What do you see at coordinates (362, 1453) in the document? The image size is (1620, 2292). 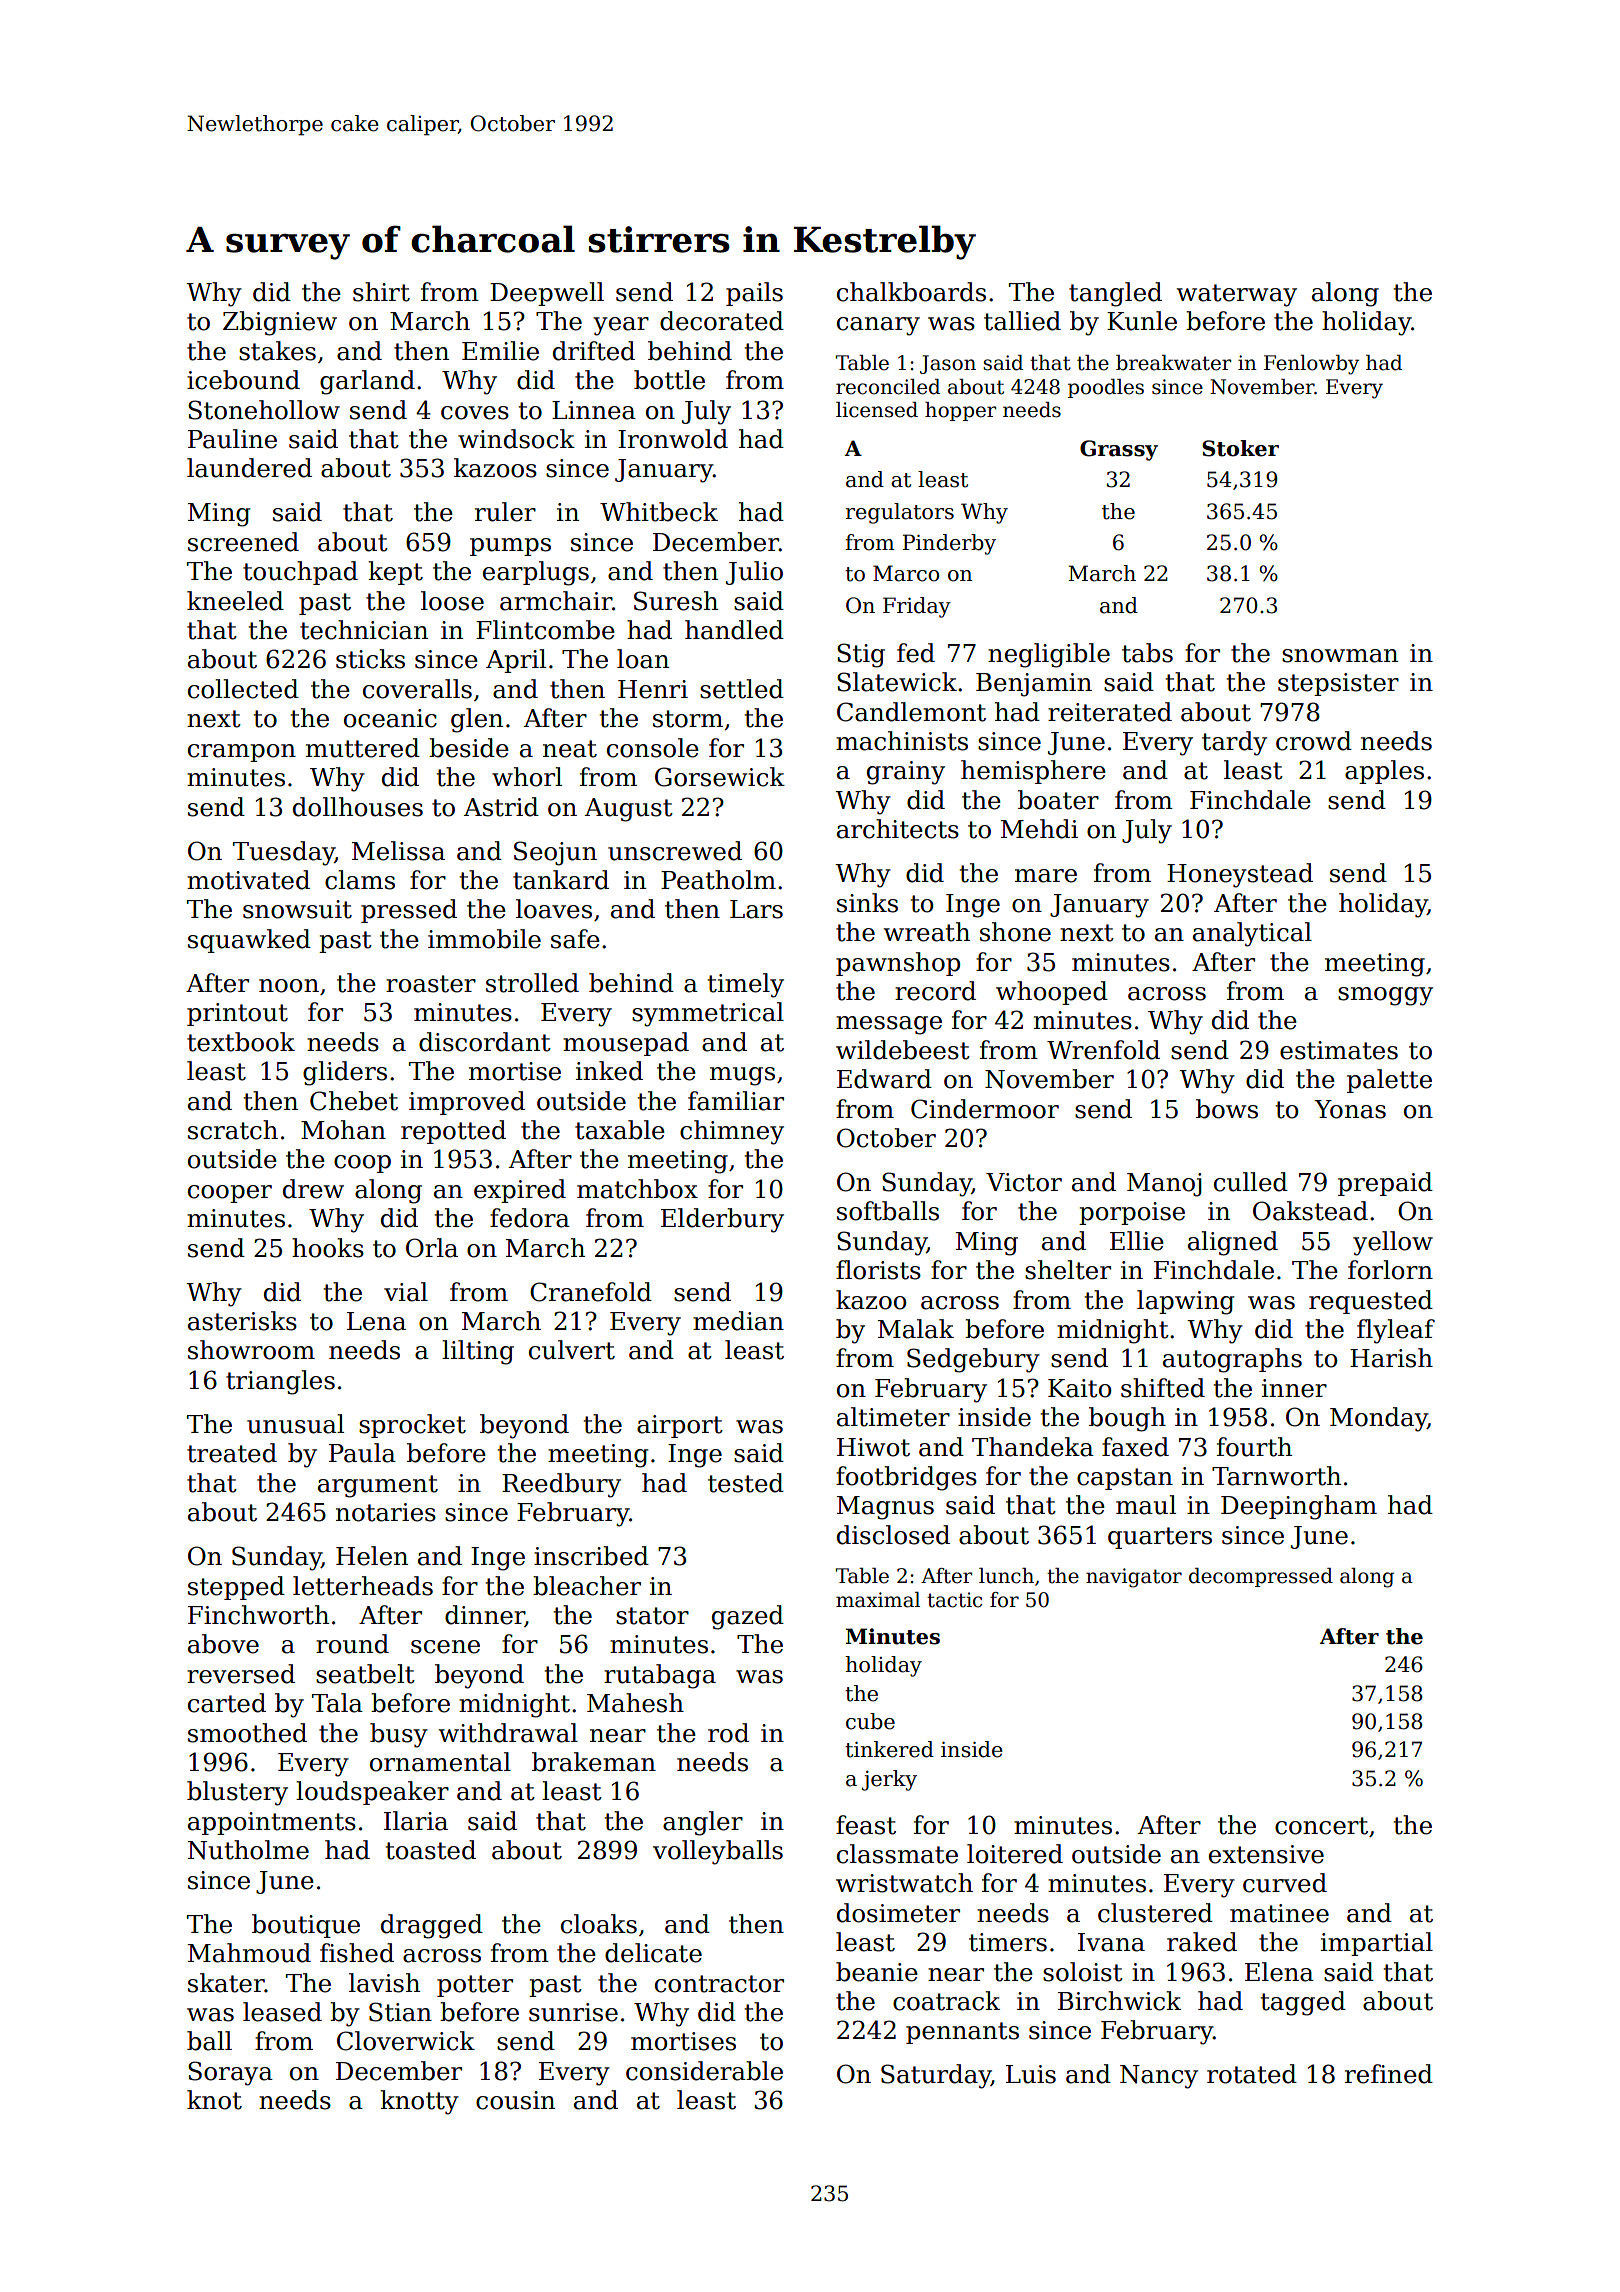 I see `Paula` at bounding box center [362, 1453].
